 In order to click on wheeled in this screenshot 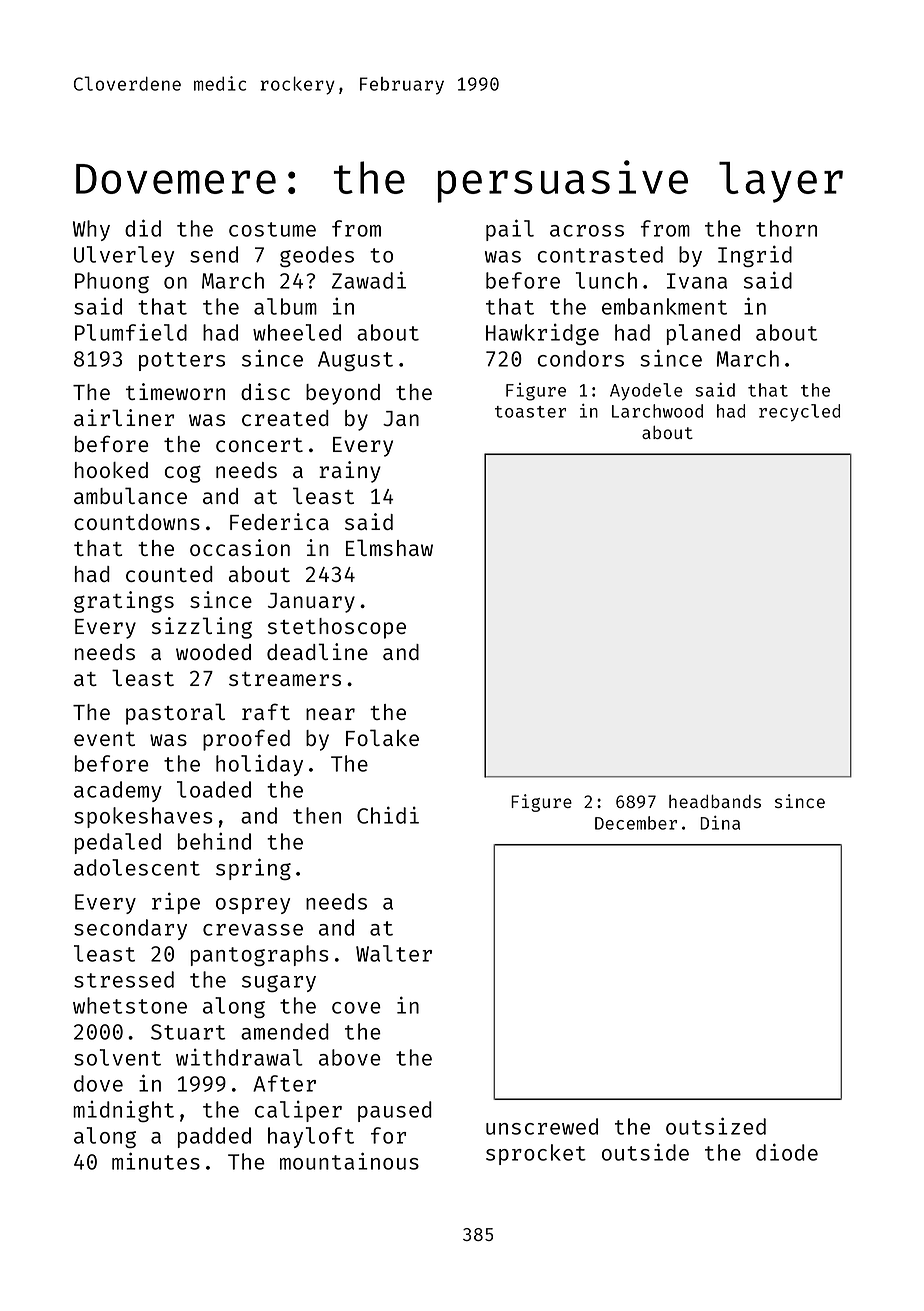, I will do `click(297, 332)`.
